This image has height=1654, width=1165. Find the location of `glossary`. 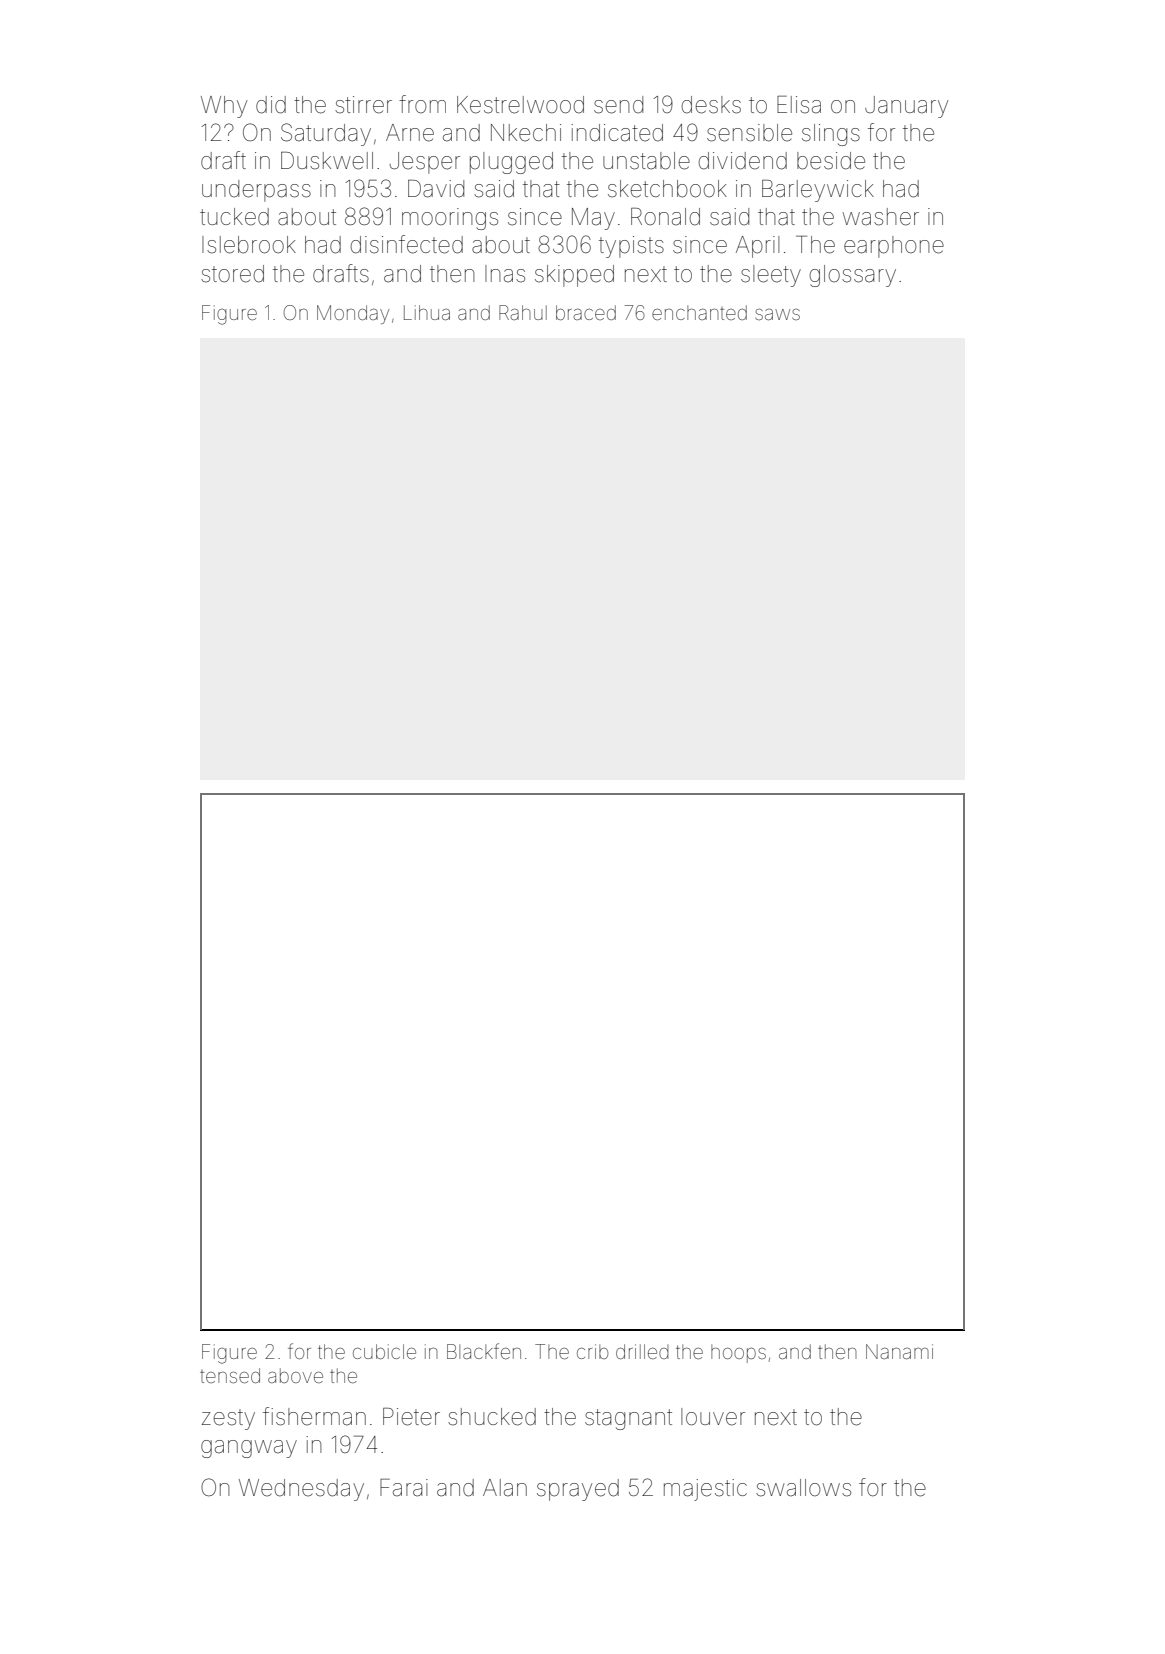

glossary is located at coordinates (853, 276).
